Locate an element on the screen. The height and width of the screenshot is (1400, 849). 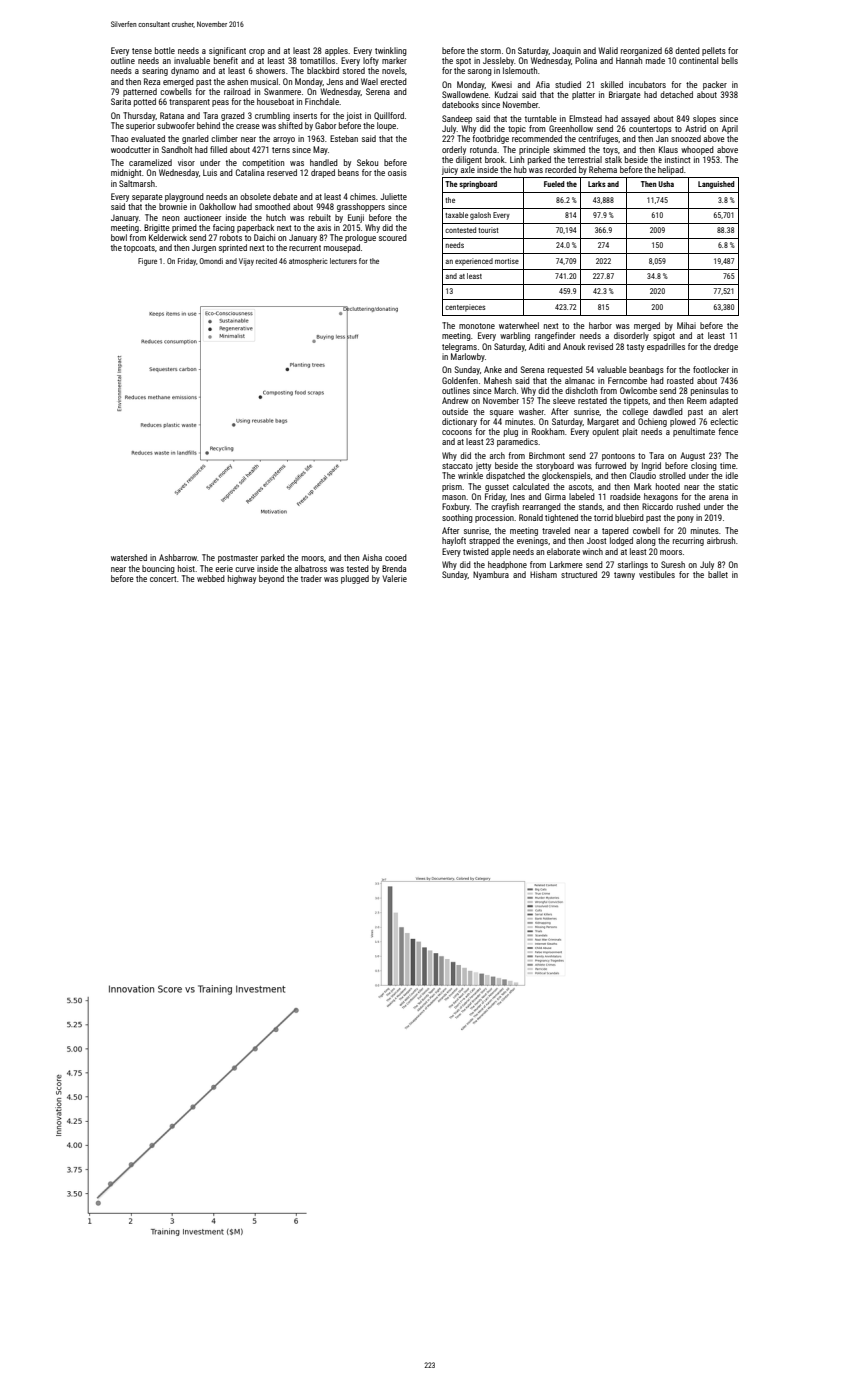
Mihai is located at coordinates (686, 325).
